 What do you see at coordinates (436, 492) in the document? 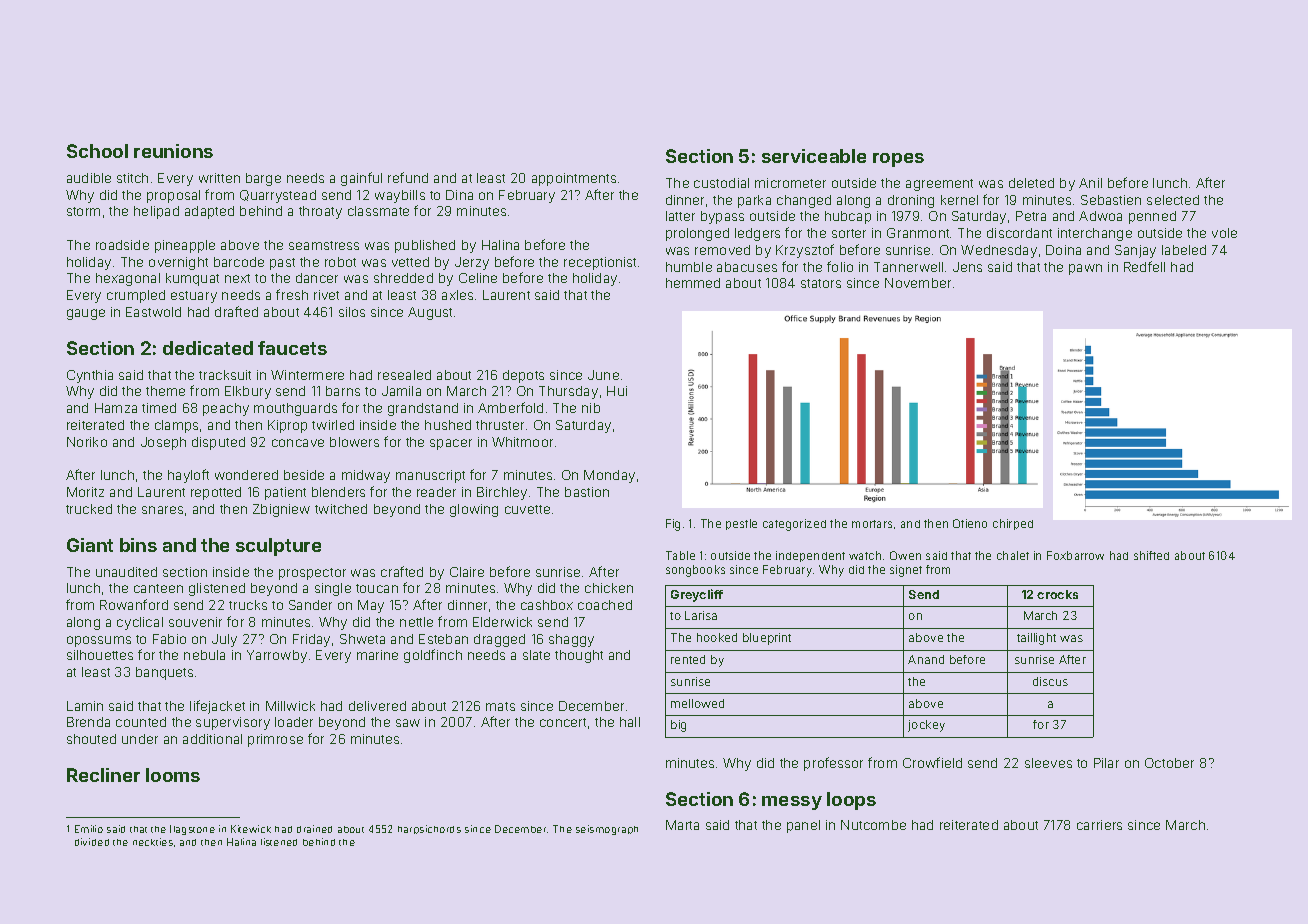
I see `reader` at bounding box center [436, 492].
